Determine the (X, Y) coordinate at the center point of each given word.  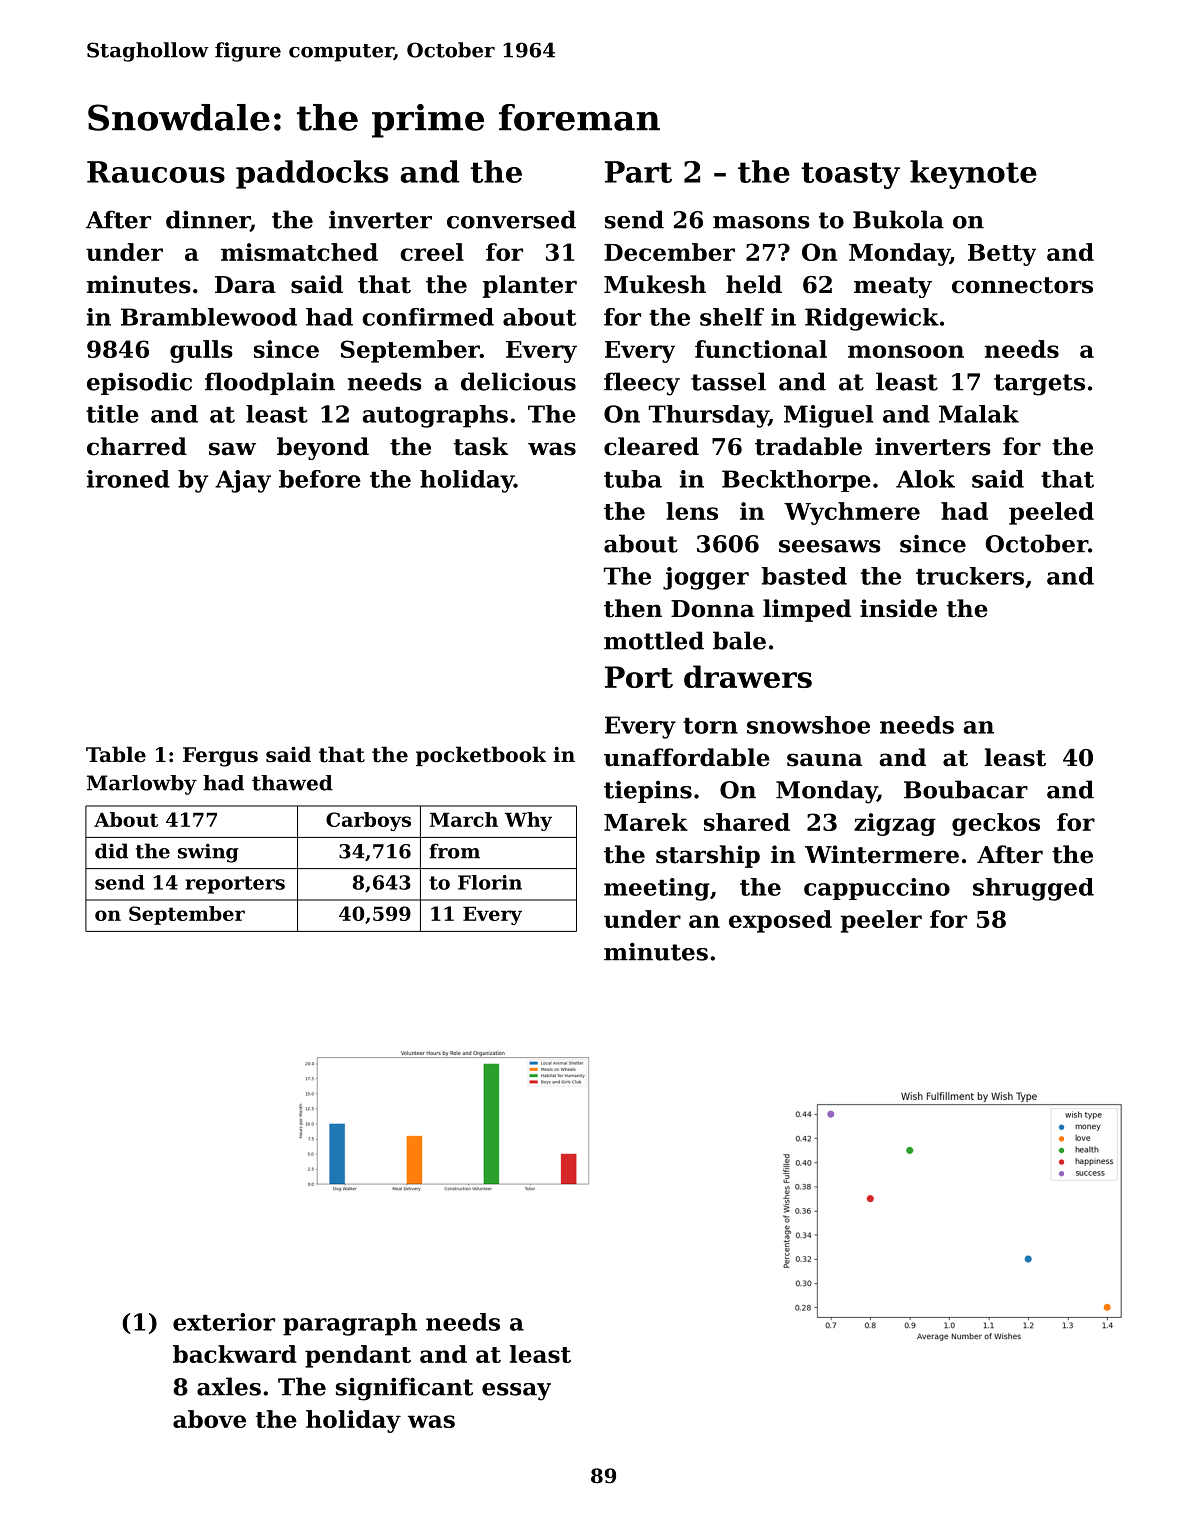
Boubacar (966, 789)
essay (516, 1392)
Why (528, 821)
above (209, 1419)
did (111, 851)
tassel (728, 381)
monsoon (906, 351)
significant (404, 1389)
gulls (201, 351)
